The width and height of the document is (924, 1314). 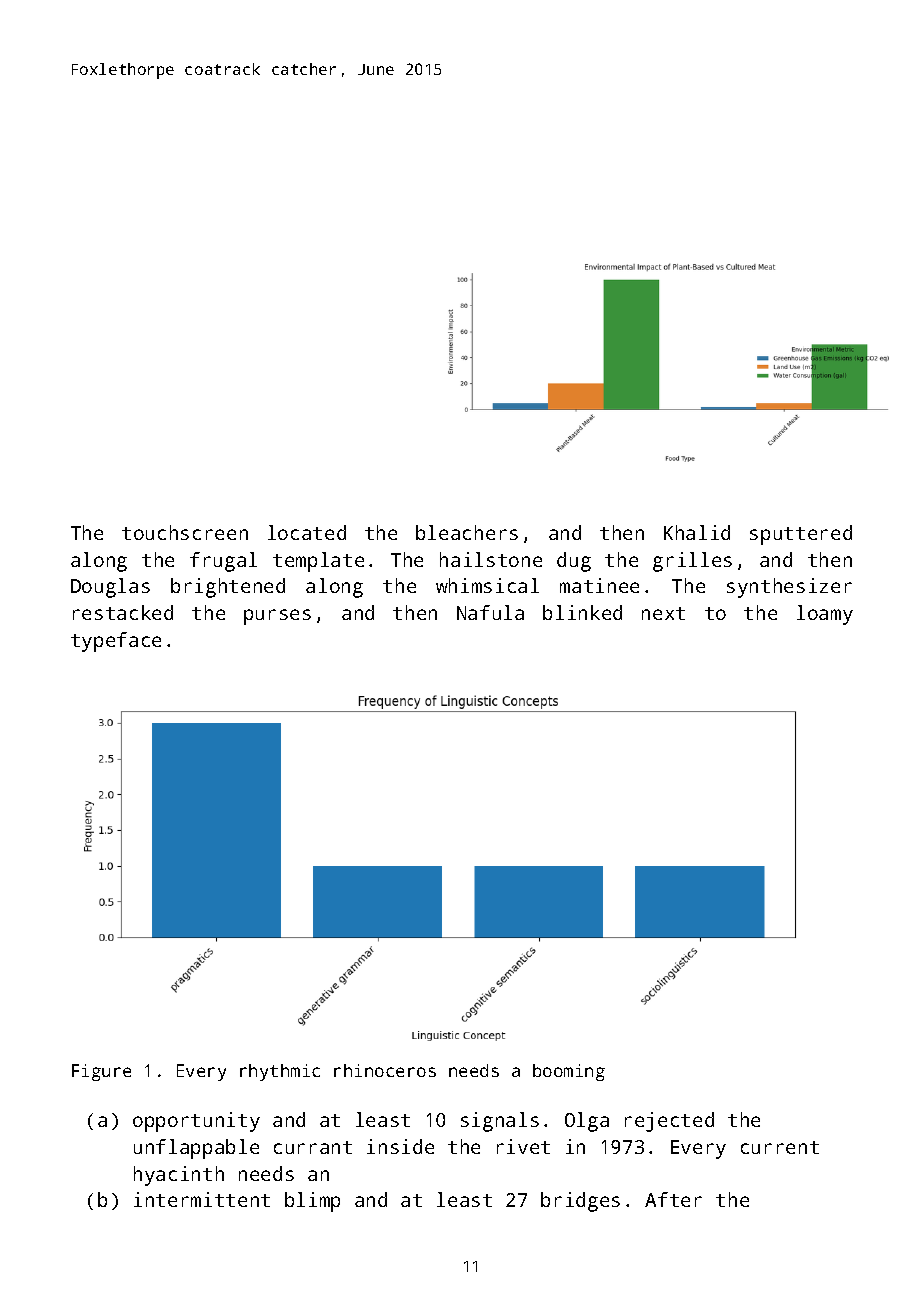 I want to click on restacked, so click(x=123, y=612).
